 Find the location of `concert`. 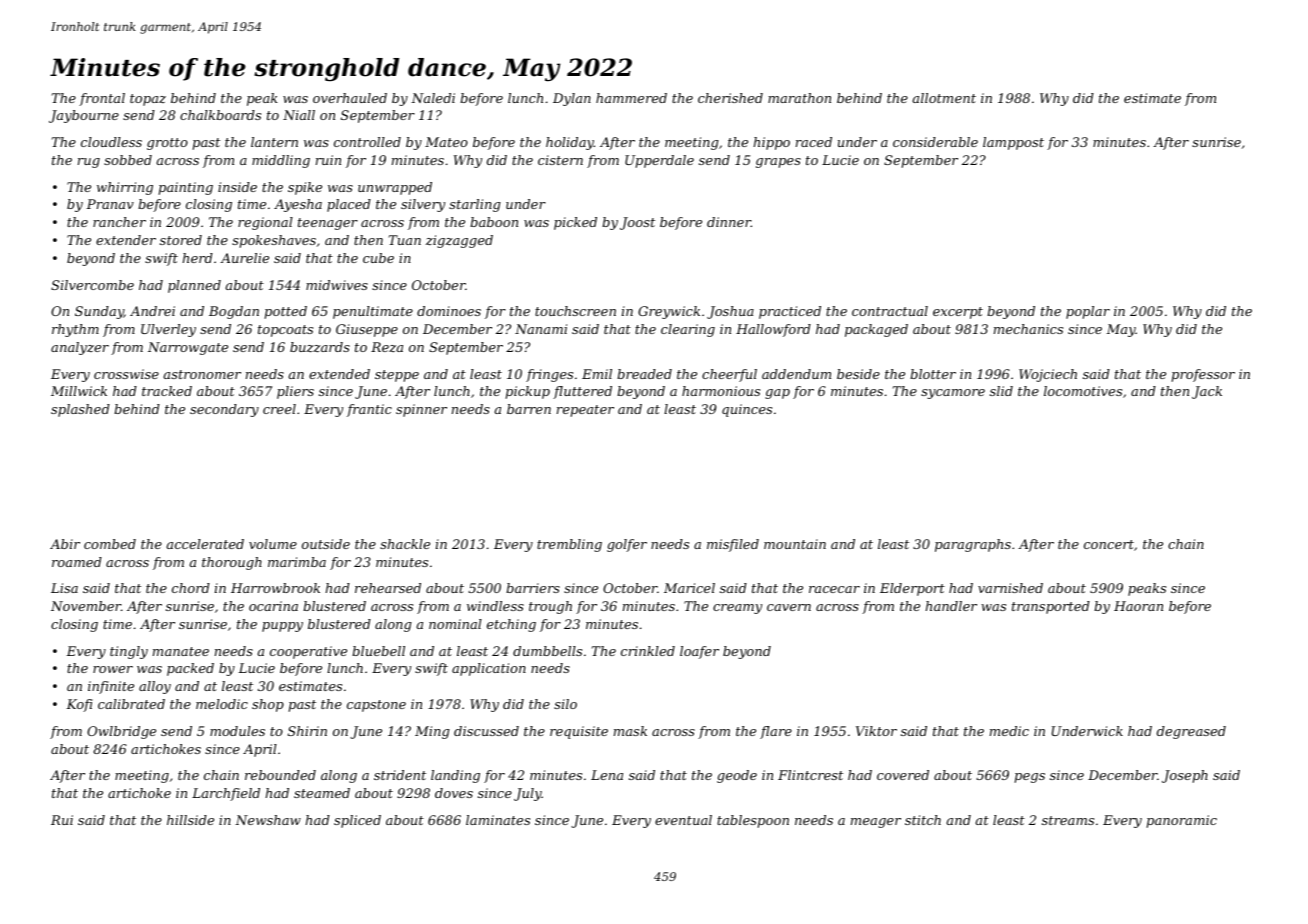

concert is located at coordinates (1109, 544).
